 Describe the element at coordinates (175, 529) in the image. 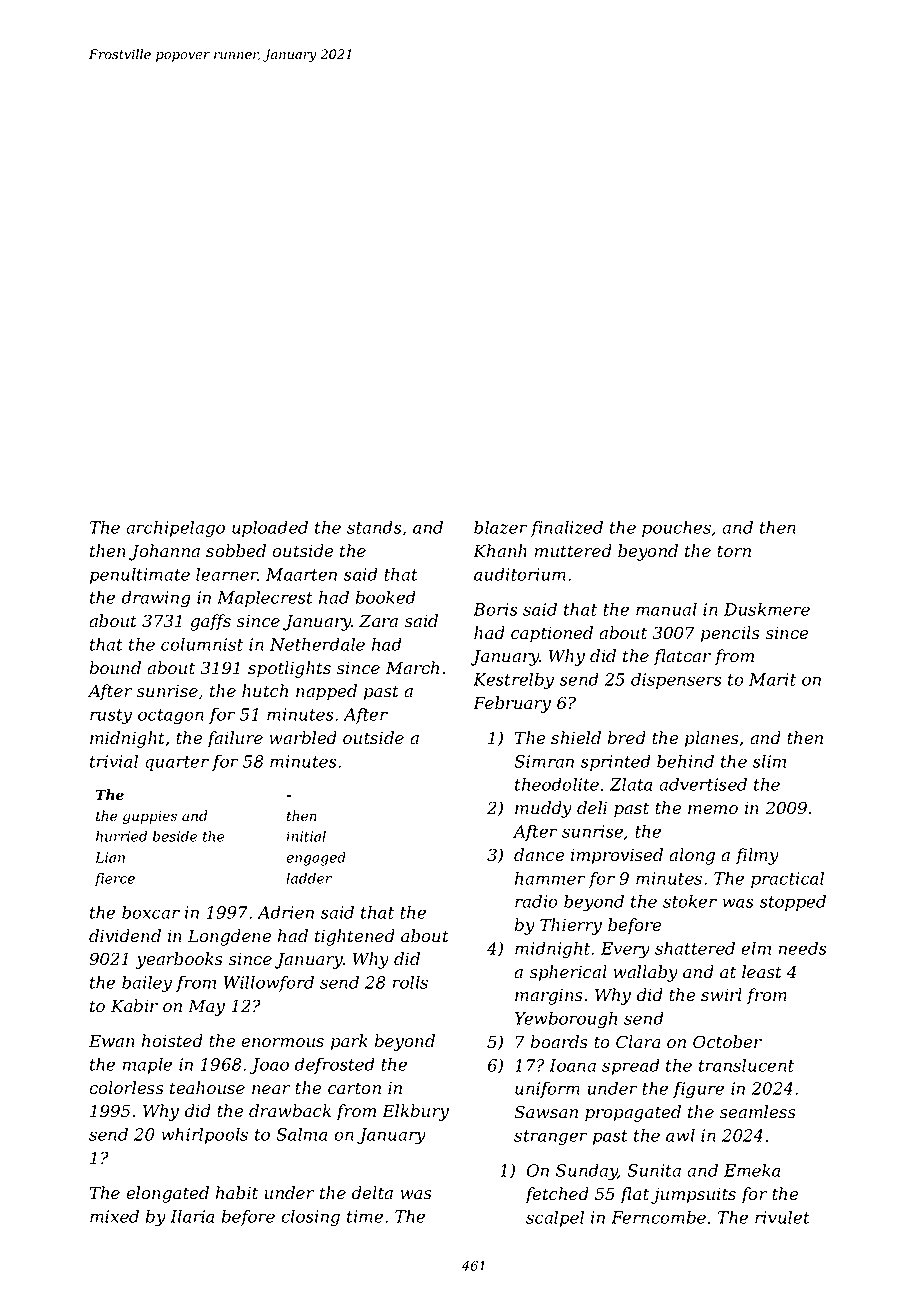

I see `archipelago` at that location.
